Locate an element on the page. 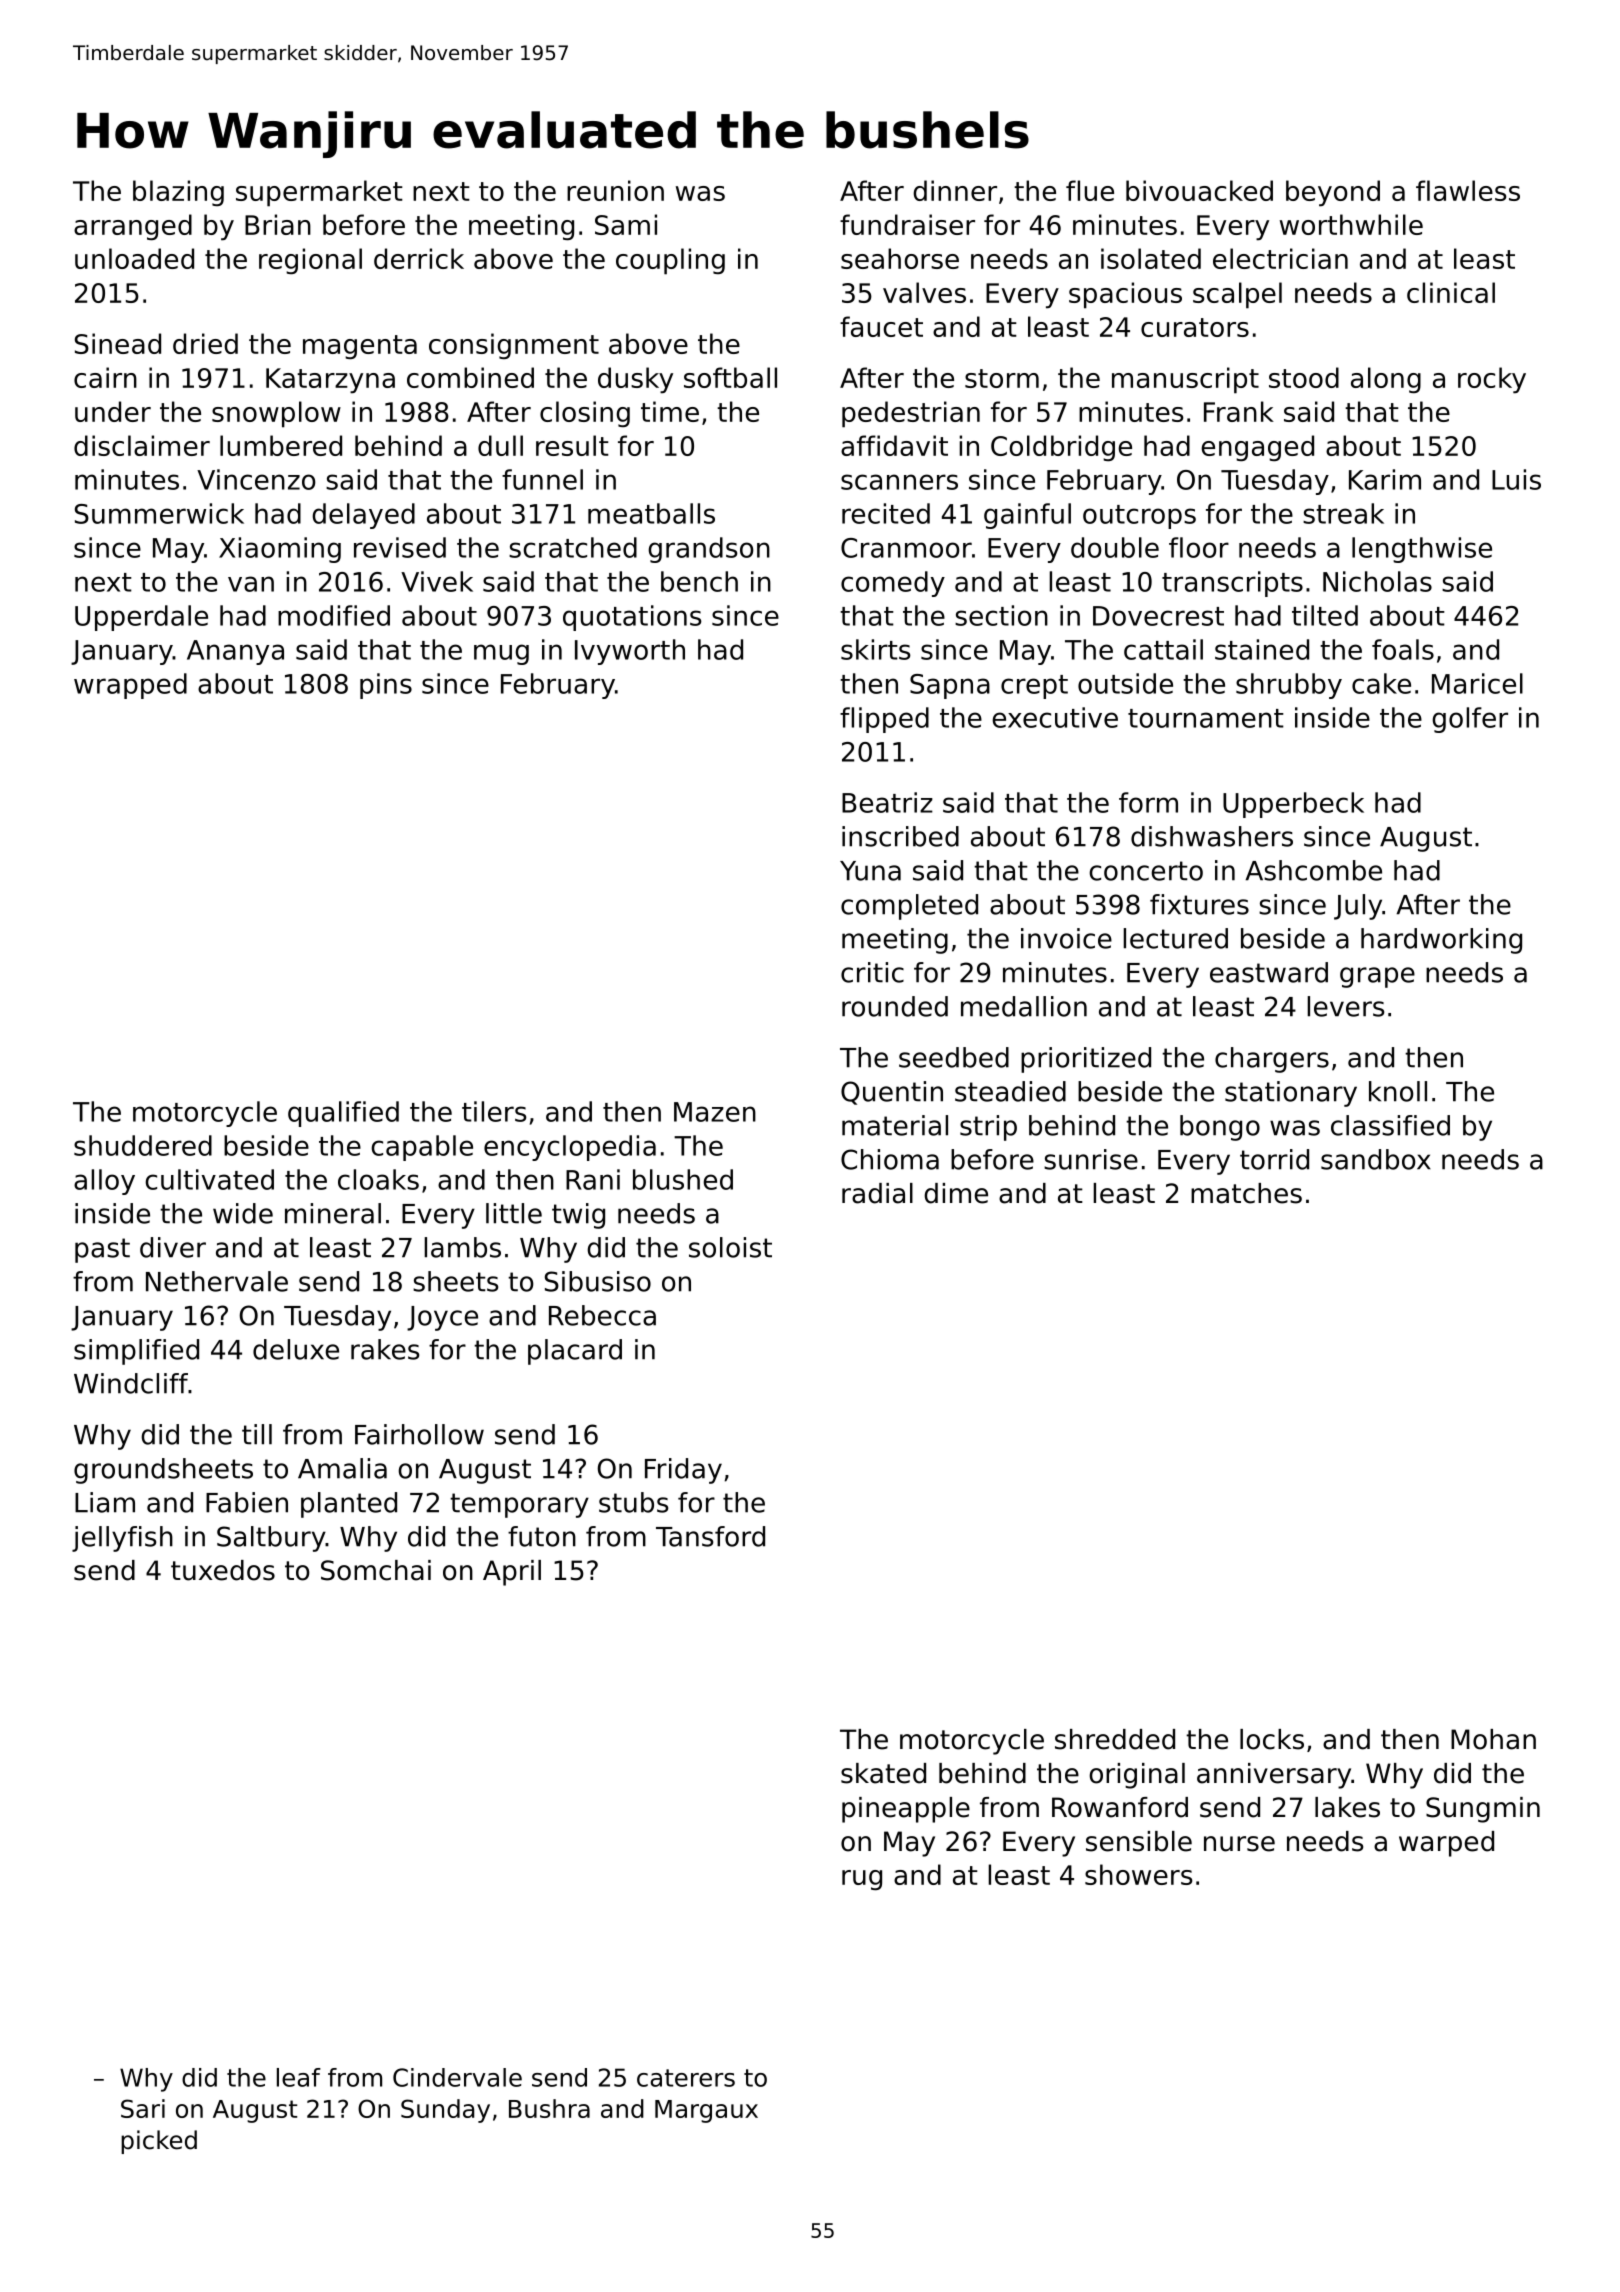 This document has width=1620, height=2292. qualified is located at coordinates (343, 1114).
